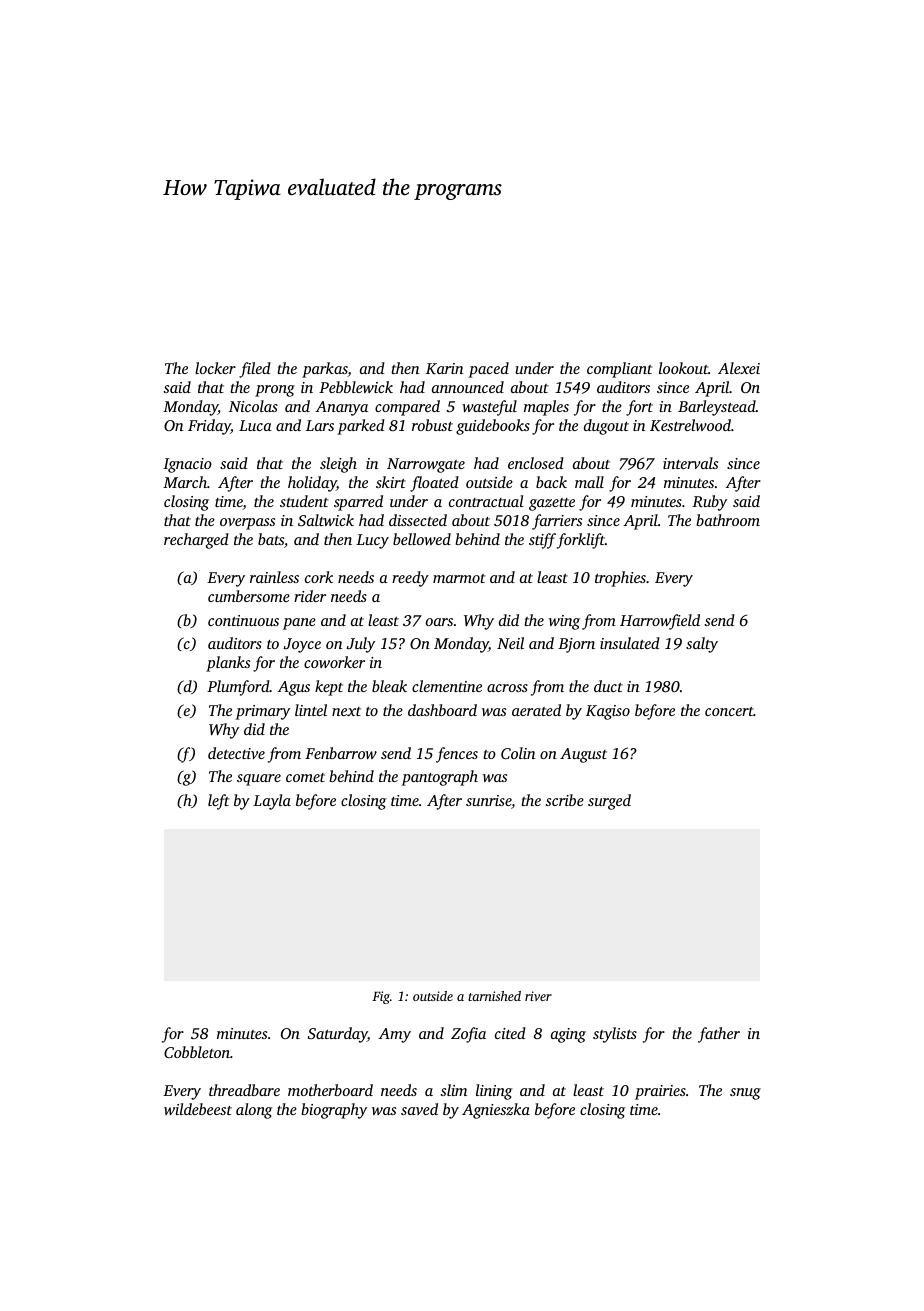  Describe the element at coordinates (439, 778) in the document. I see `pantograph` at that location.
